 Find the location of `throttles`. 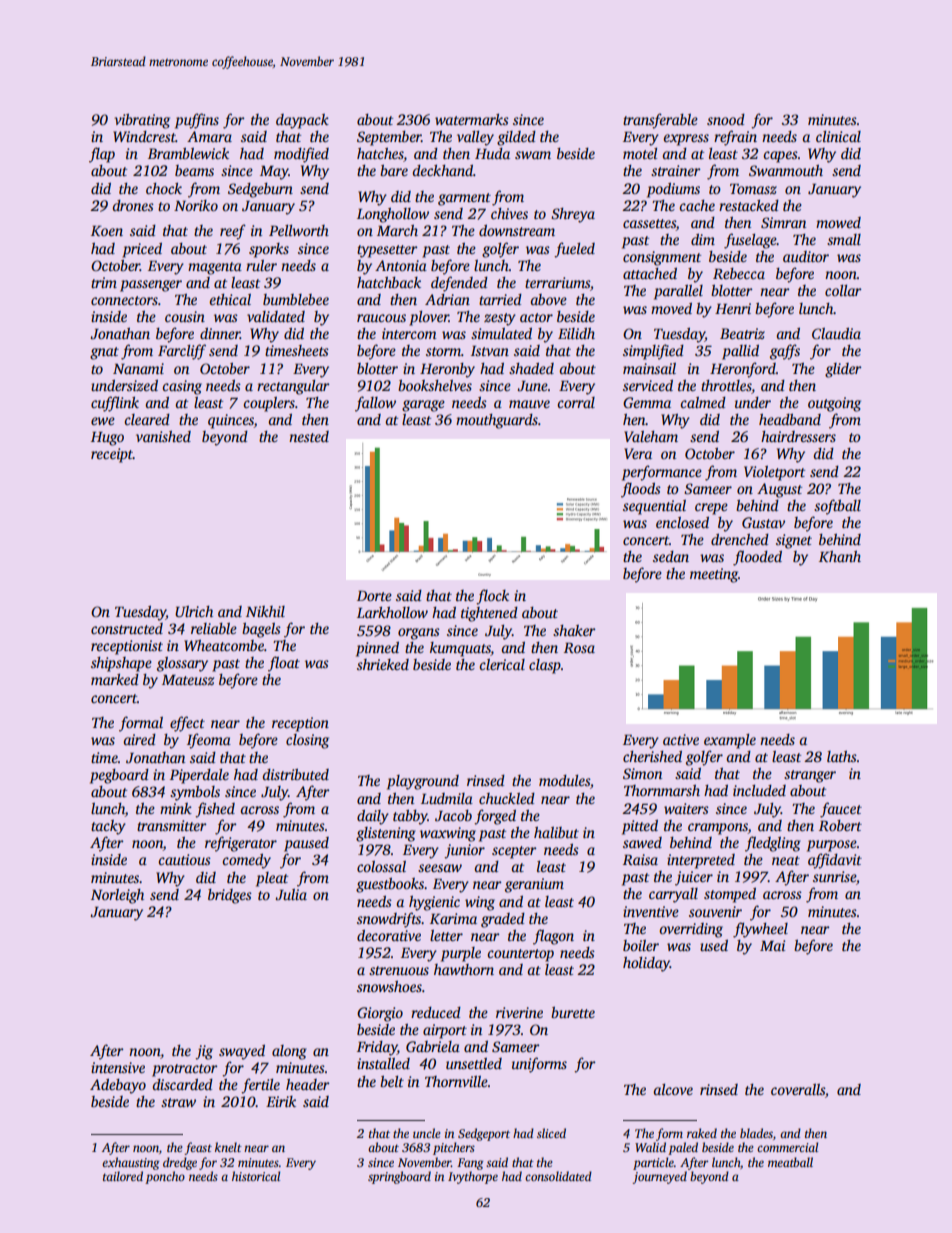

throttles is located at coordinates (726, 385).
